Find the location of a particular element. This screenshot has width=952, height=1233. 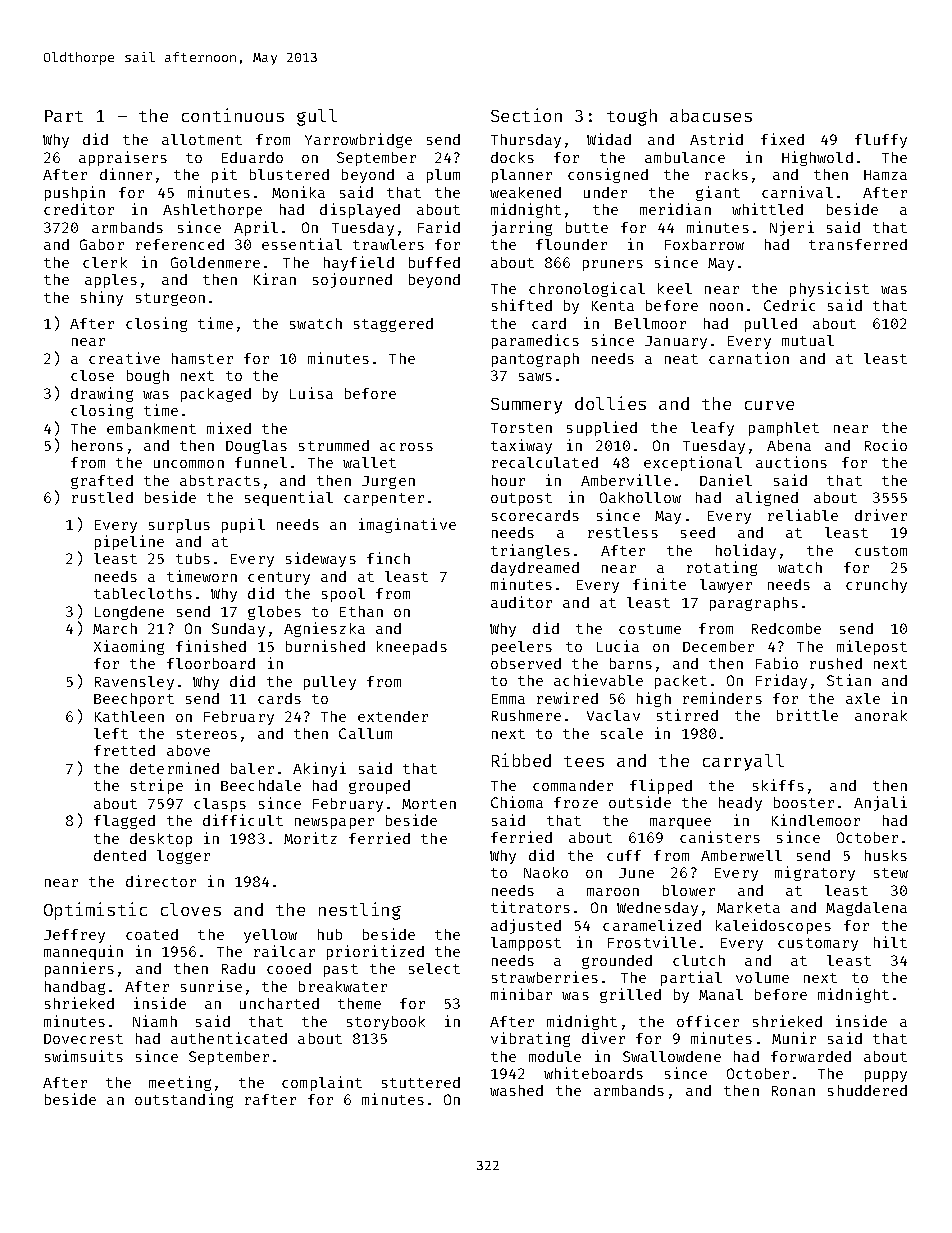

shiny is located at coordinates (102, 298).
